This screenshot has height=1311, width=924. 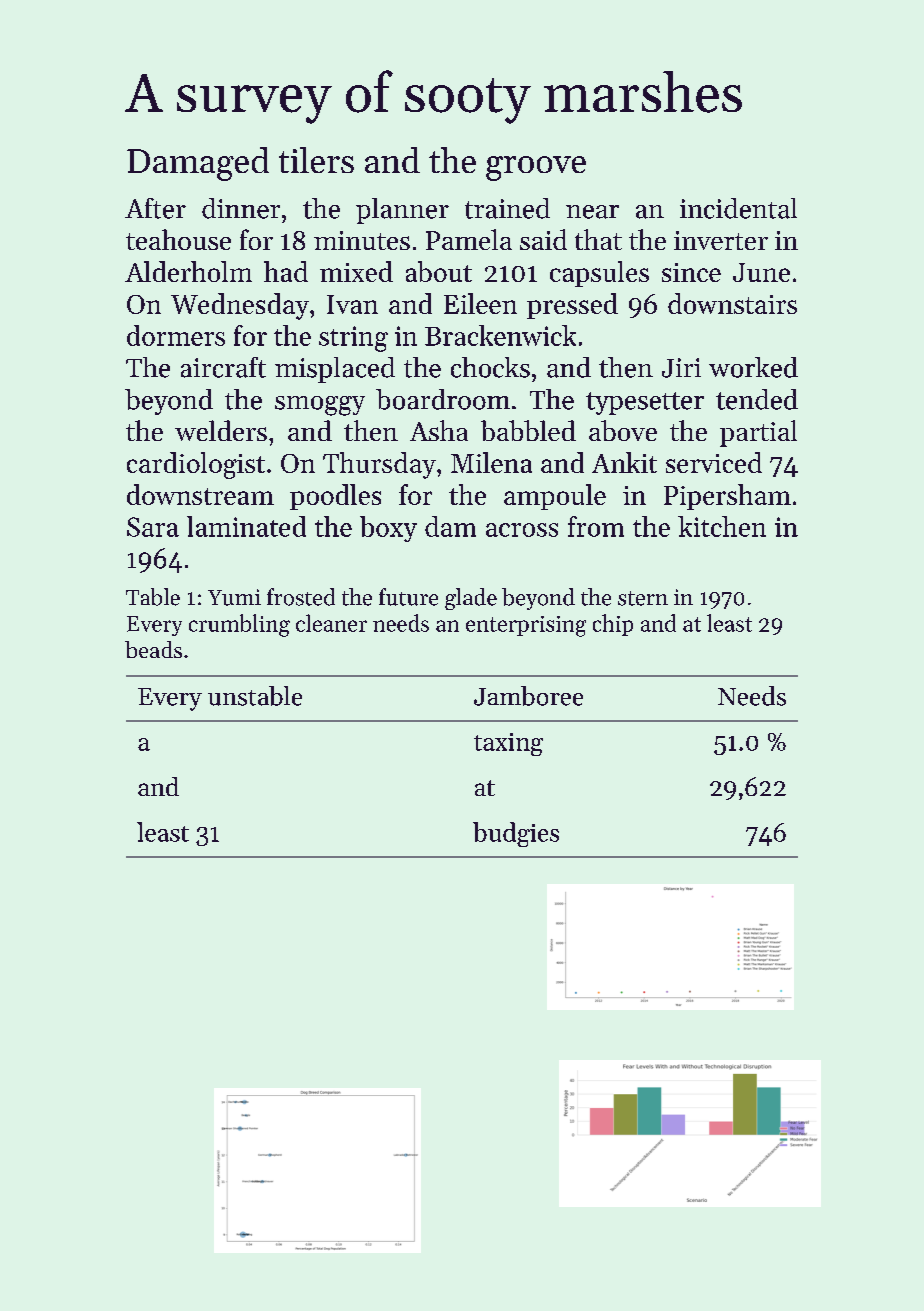 What do you see at coordinates (239, 625) in the screenshot?
I see `crumbling` at bounding box center [239, 625].
